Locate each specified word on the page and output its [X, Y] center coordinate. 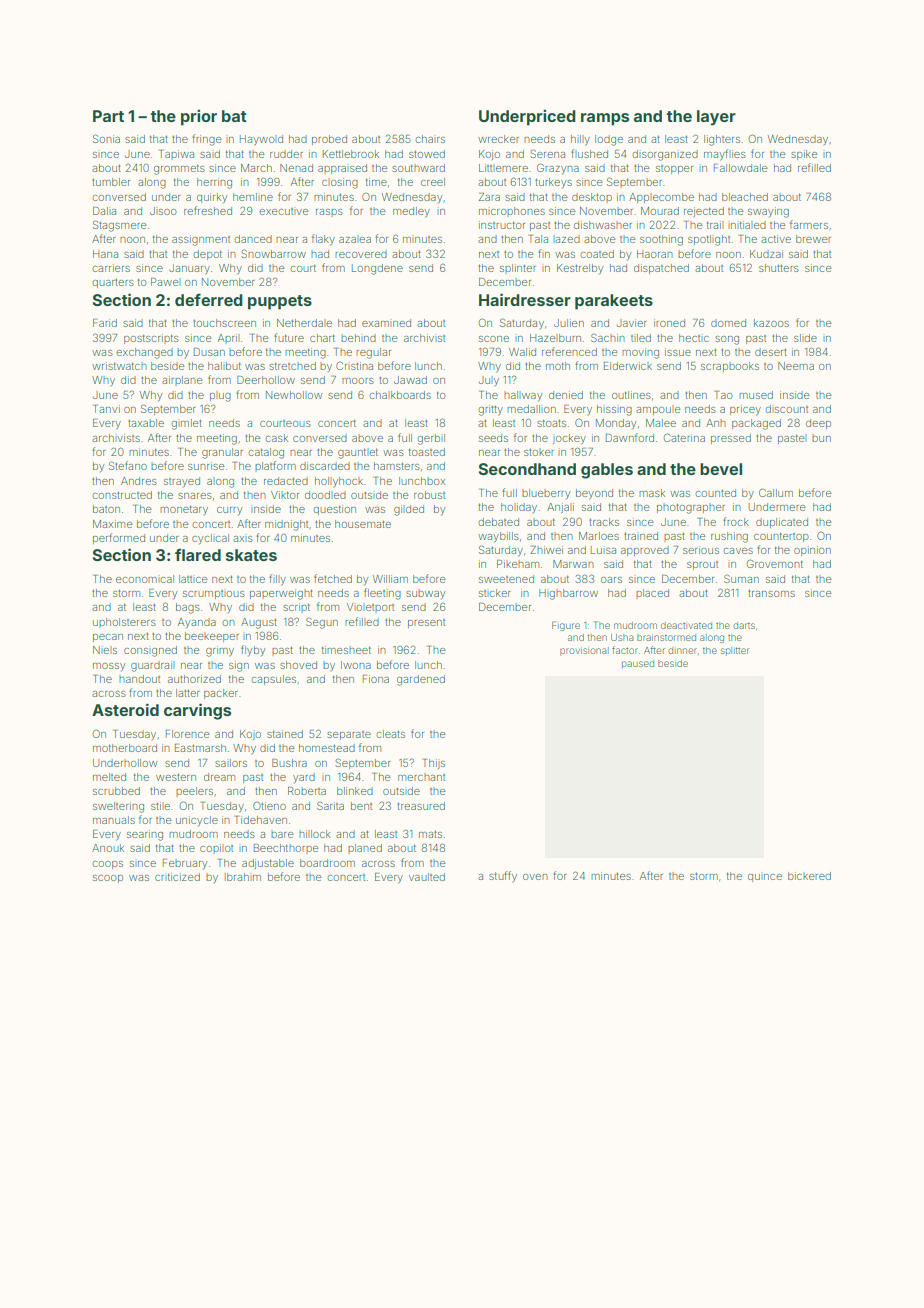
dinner [682, 650]
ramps [605, 119]
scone [494, 339]
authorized [194, 679]
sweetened [506, 579]
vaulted [427, 877]
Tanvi [106, 409]
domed [728, 323]
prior [199, 117]
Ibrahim [243, 877]
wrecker [498, 139]
